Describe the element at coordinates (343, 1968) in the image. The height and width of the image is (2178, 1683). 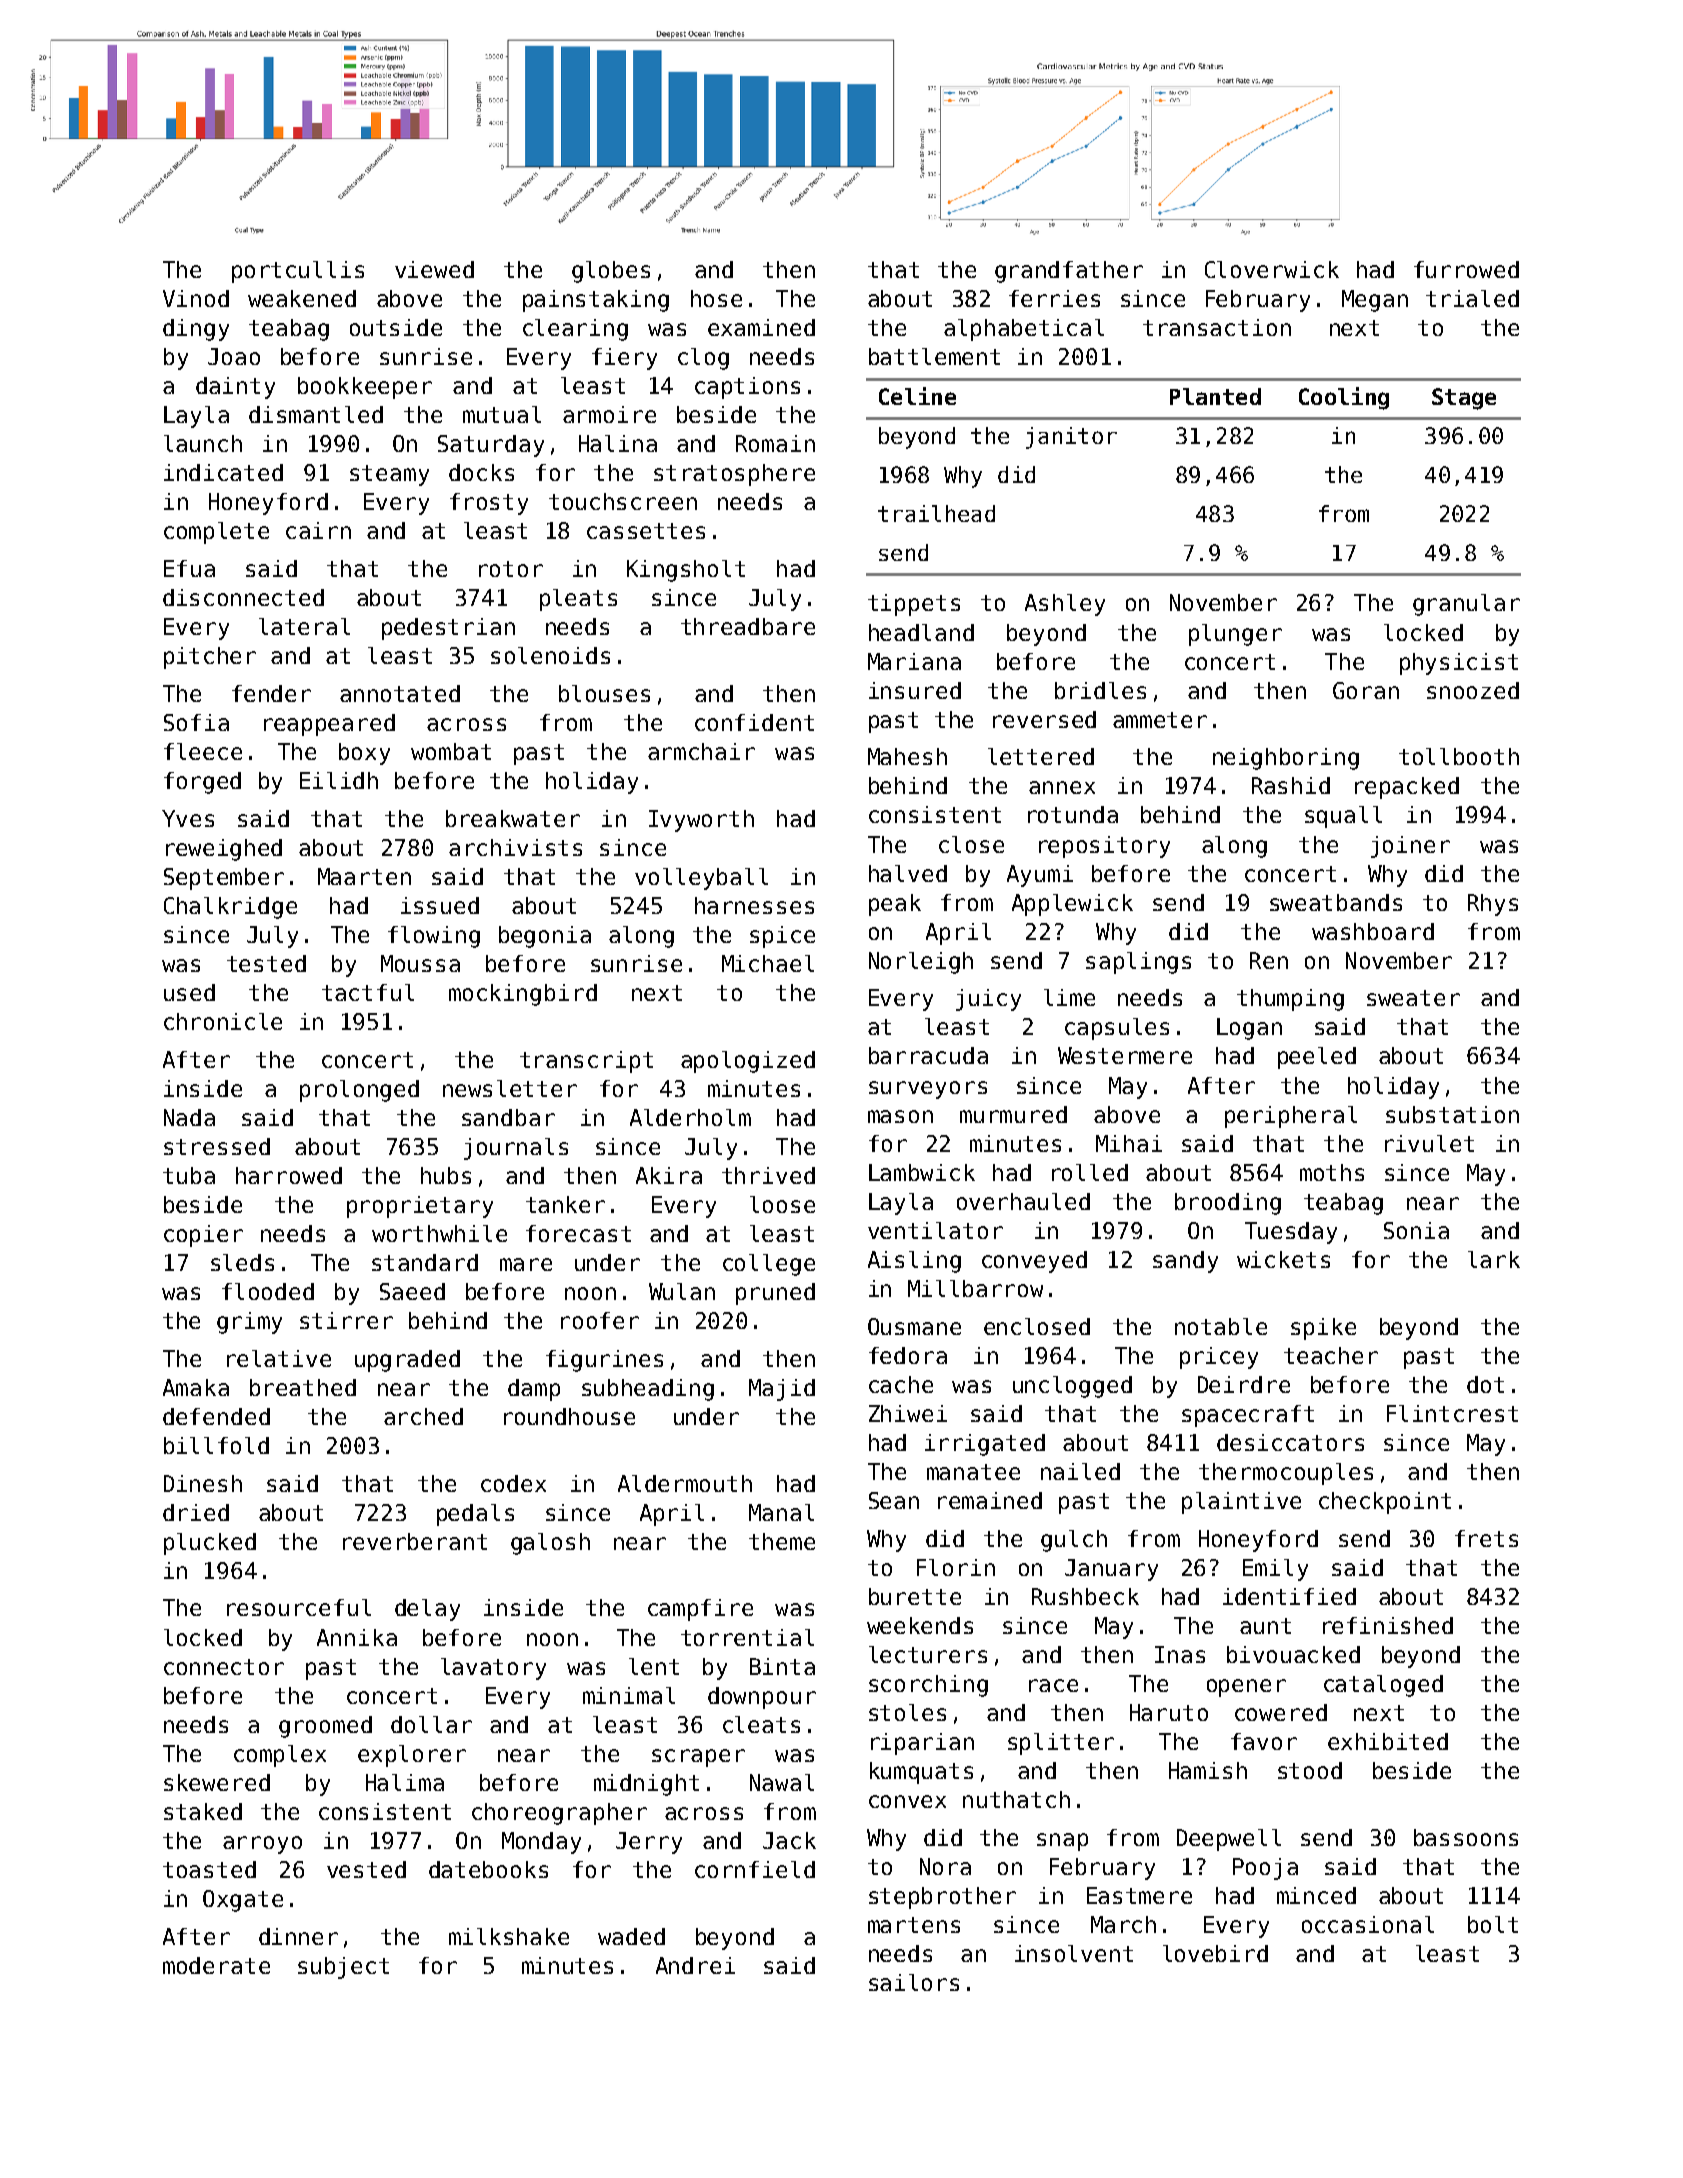
I see `subject` at that location.
